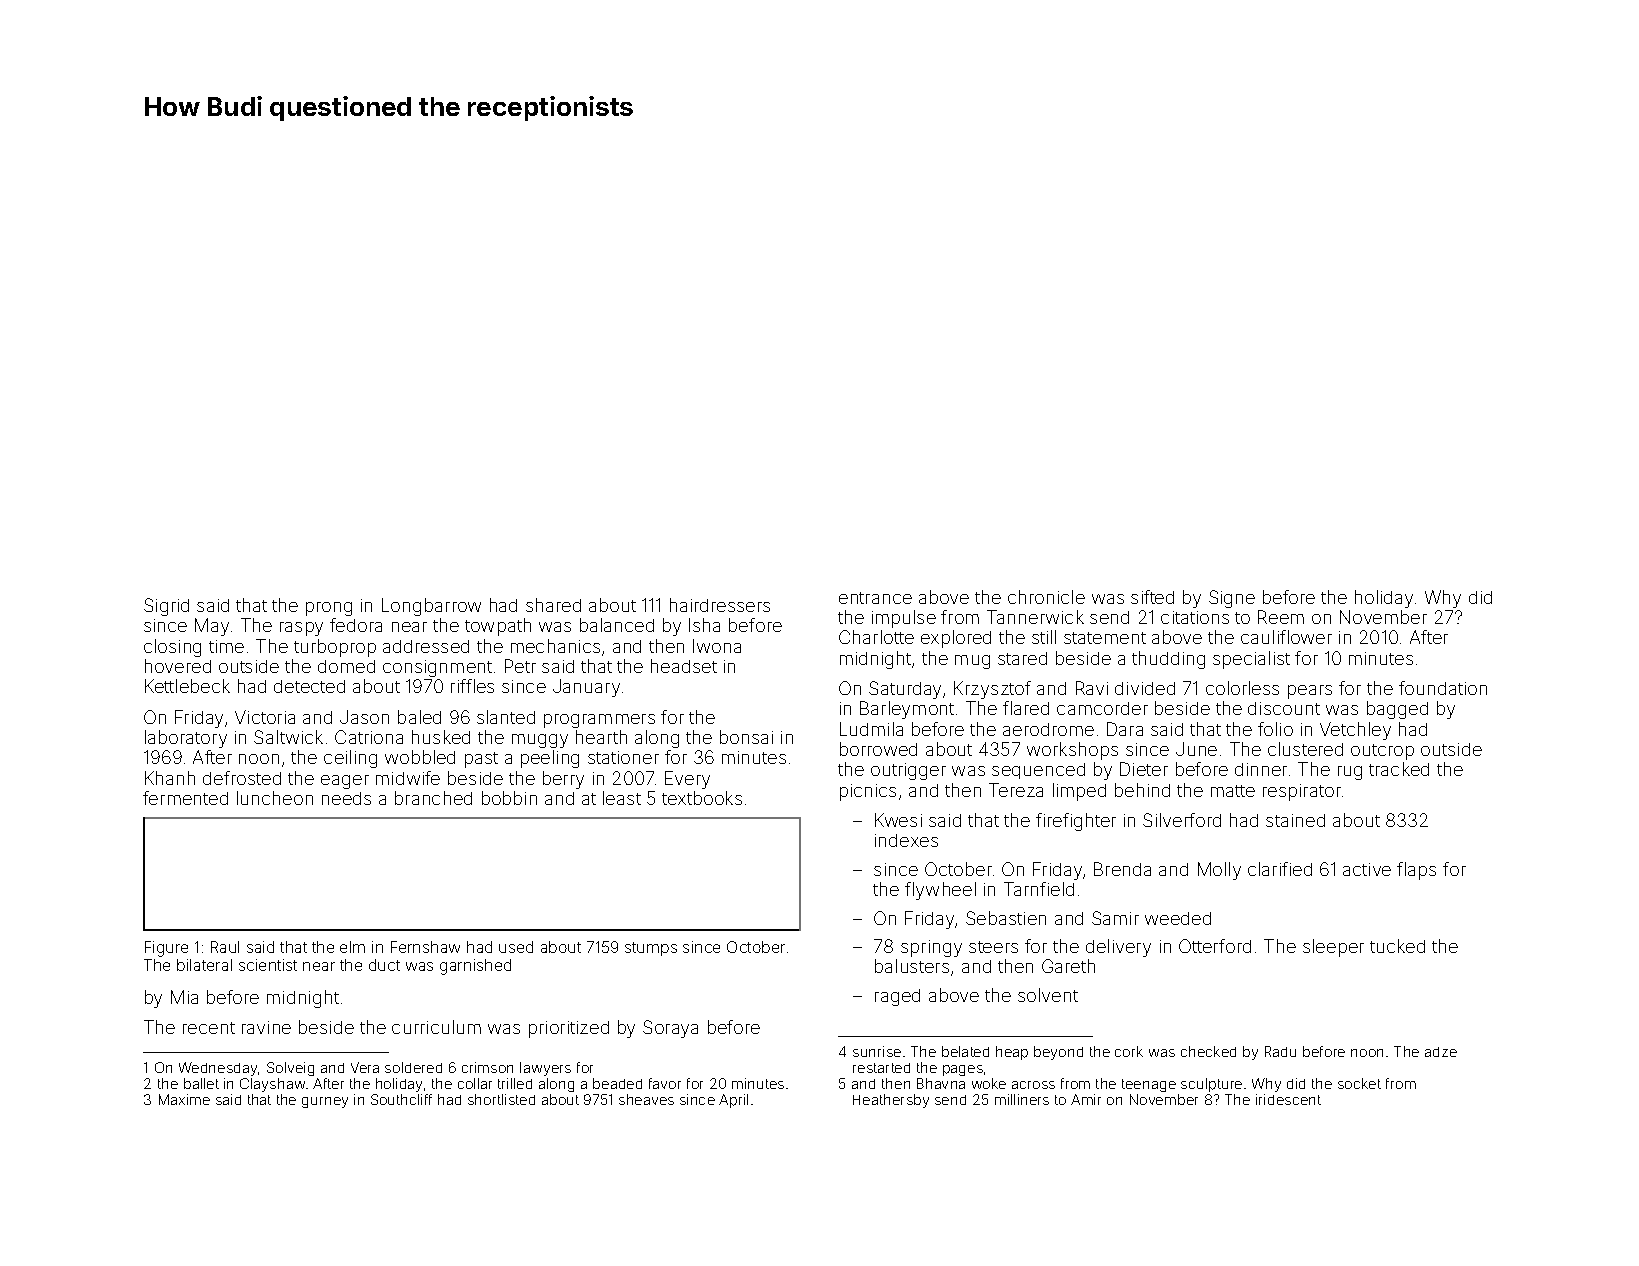 This screenshot has height=1266, width=1639. Describe the element at coordinates (553, 605) in the screenshot. I see `shared` at that location.
